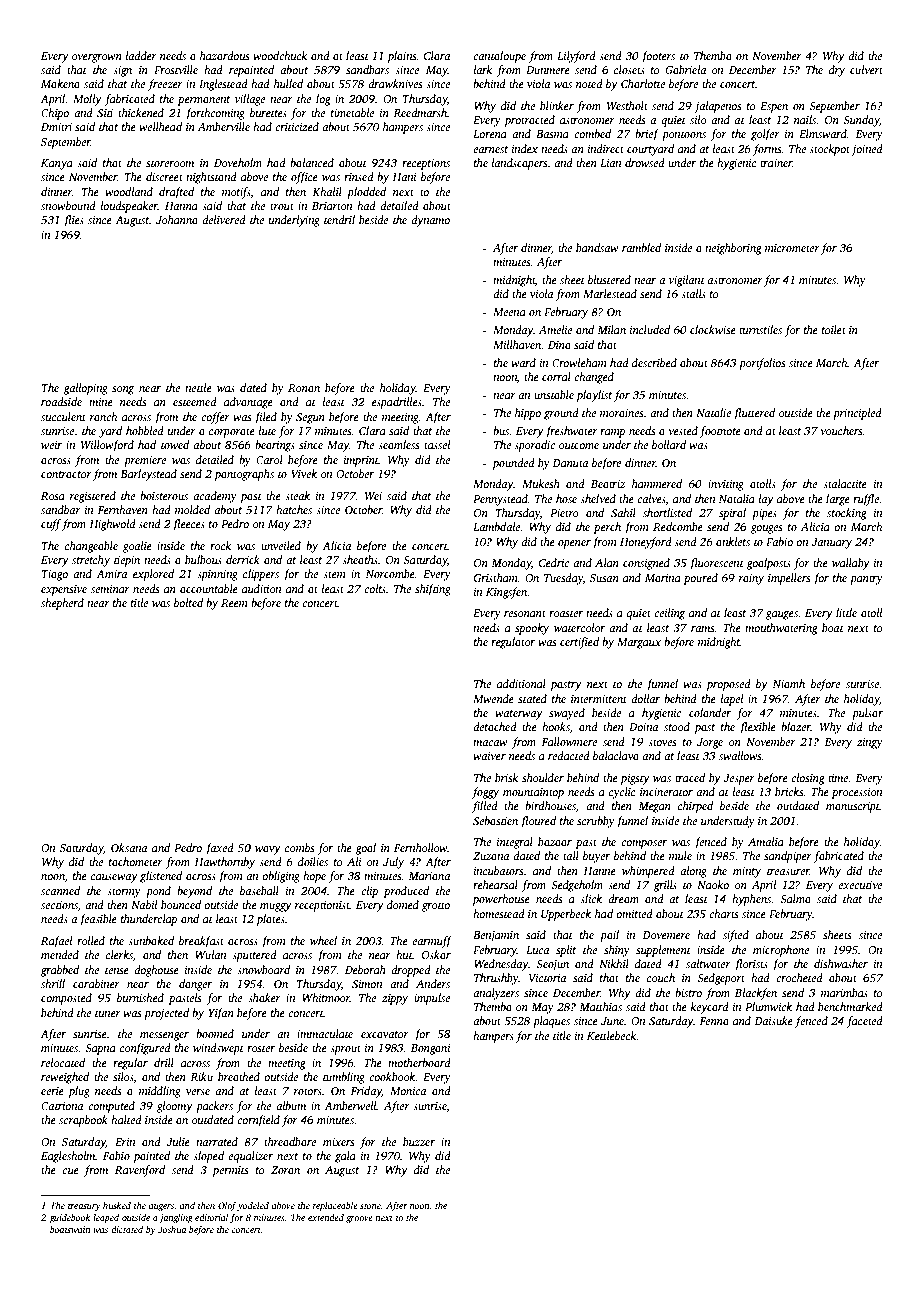 The image size is (924, 1308). I want to click on trainer, so click(776, 163).
